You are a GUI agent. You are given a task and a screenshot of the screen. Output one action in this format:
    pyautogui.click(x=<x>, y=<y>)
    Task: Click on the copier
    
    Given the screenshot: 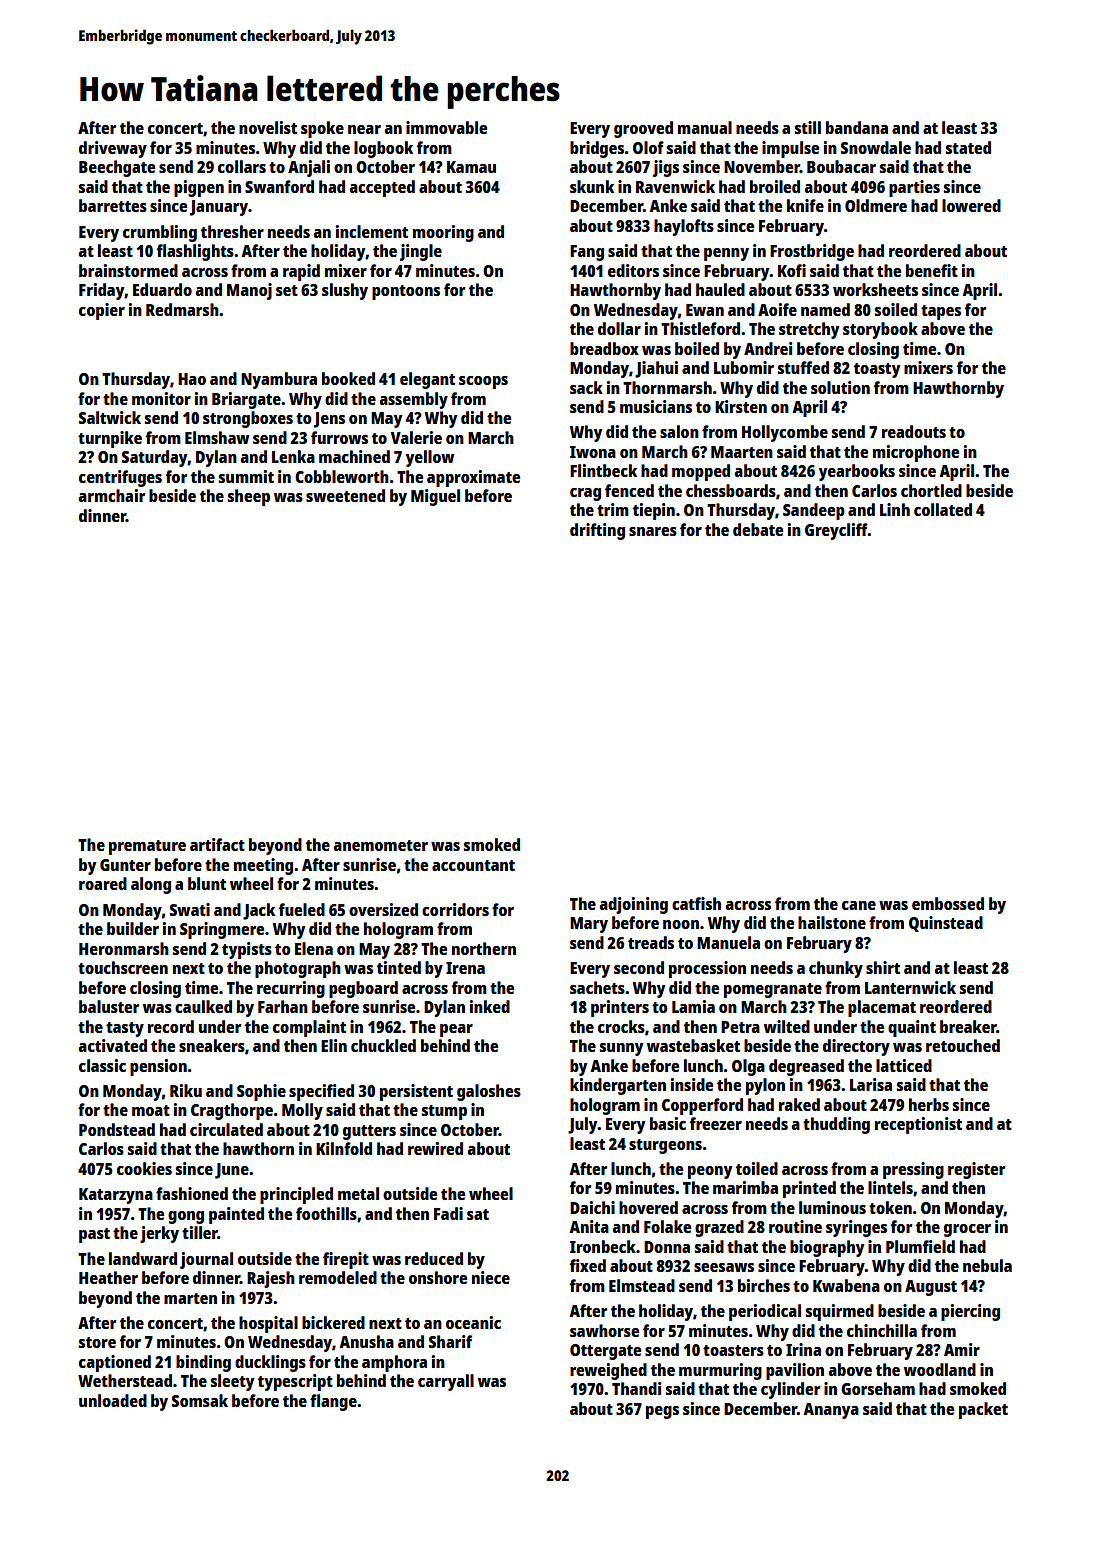 What is the action you would take?
    pyautogui.click(x=102, y=311)
